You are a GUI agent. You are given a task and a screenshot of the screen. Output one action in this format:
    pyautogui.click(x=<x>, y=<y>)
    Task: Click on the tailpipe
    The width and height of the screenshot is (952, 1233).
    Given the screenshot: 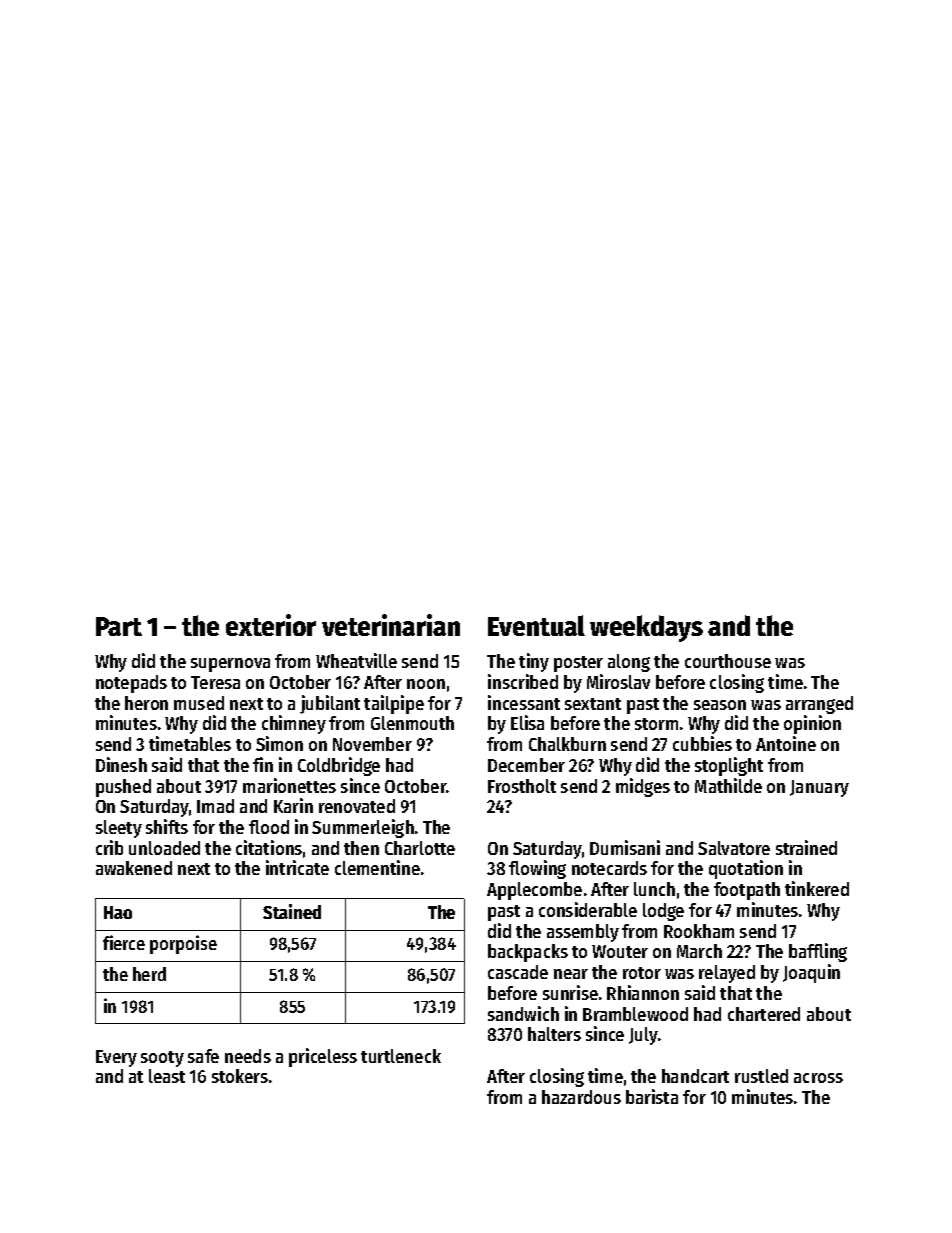 What is the action you would take?
    pyautogui.click(x=394, y=704)
